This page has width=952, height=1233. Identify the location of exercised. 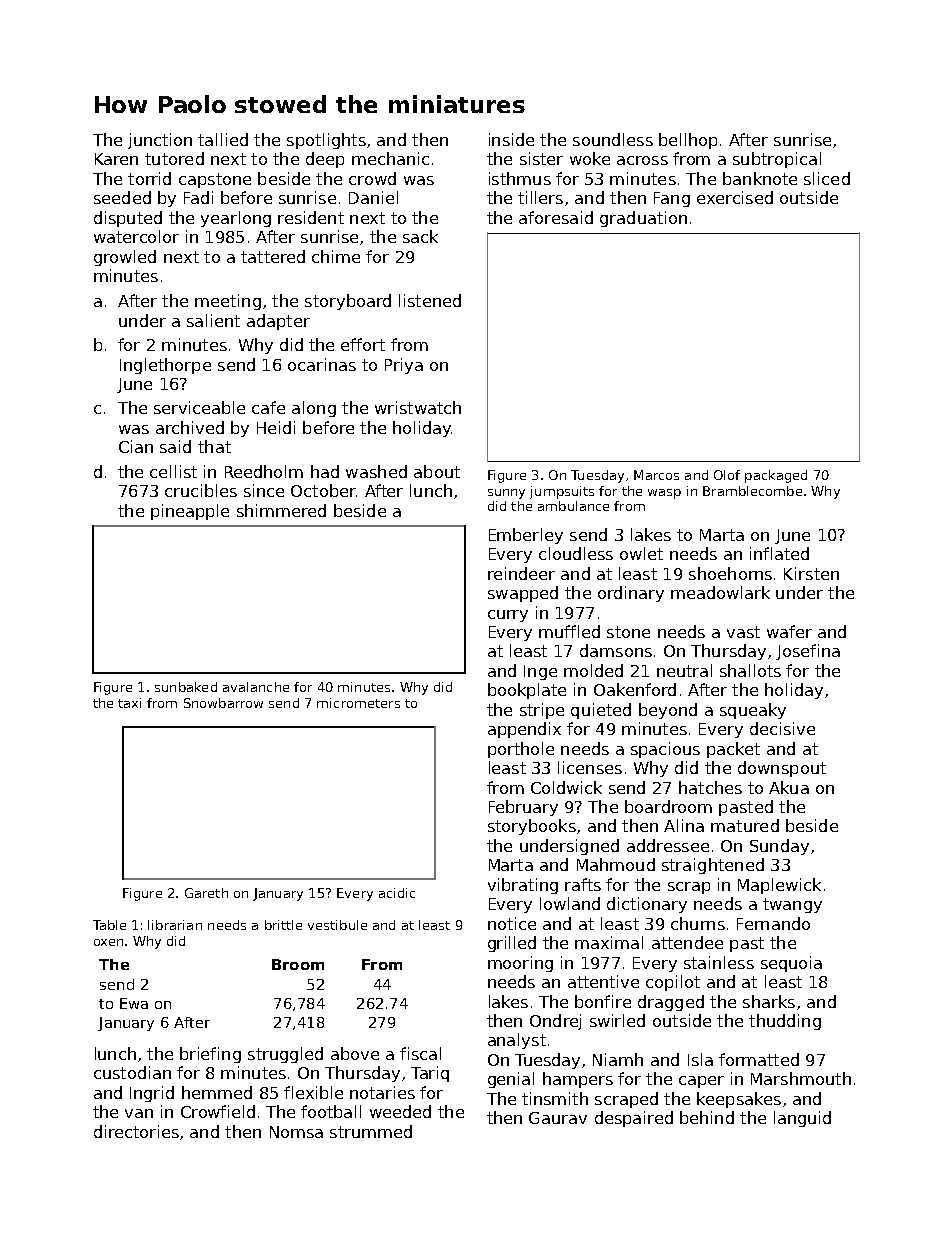
(735, 197).
